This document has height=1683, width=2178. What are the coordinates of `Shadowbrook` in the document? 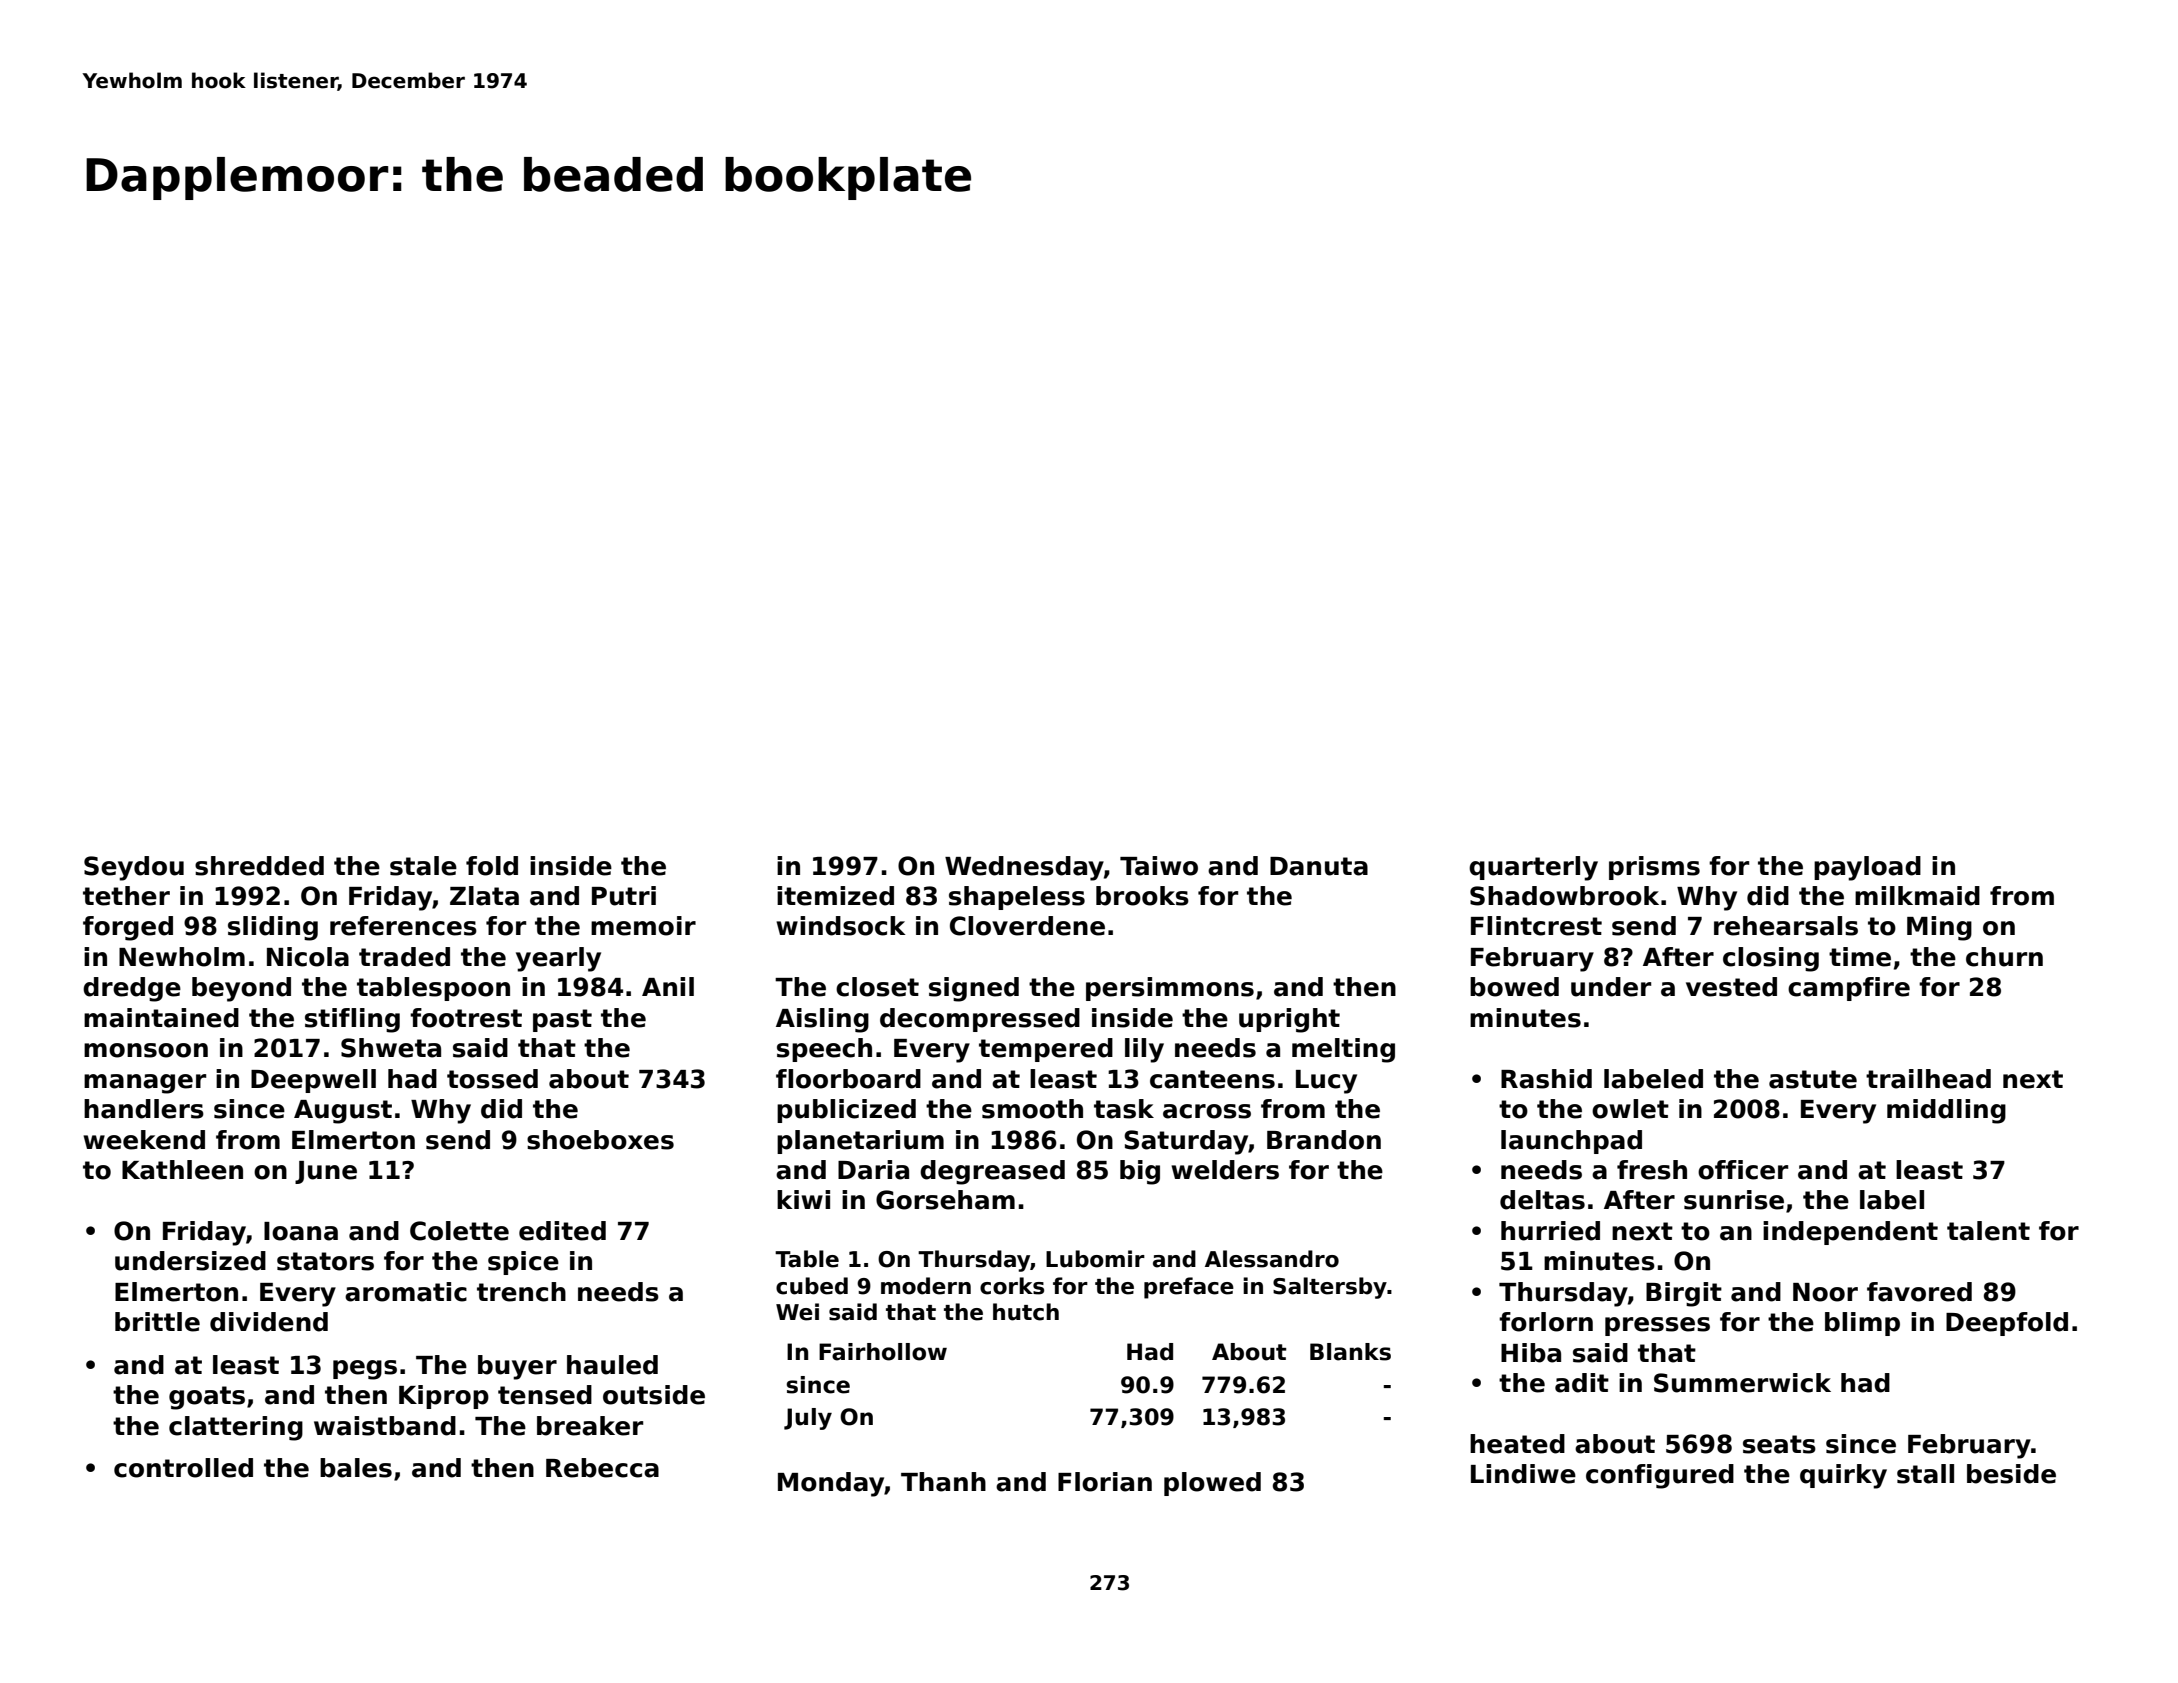 It's located at (1564, 896).
